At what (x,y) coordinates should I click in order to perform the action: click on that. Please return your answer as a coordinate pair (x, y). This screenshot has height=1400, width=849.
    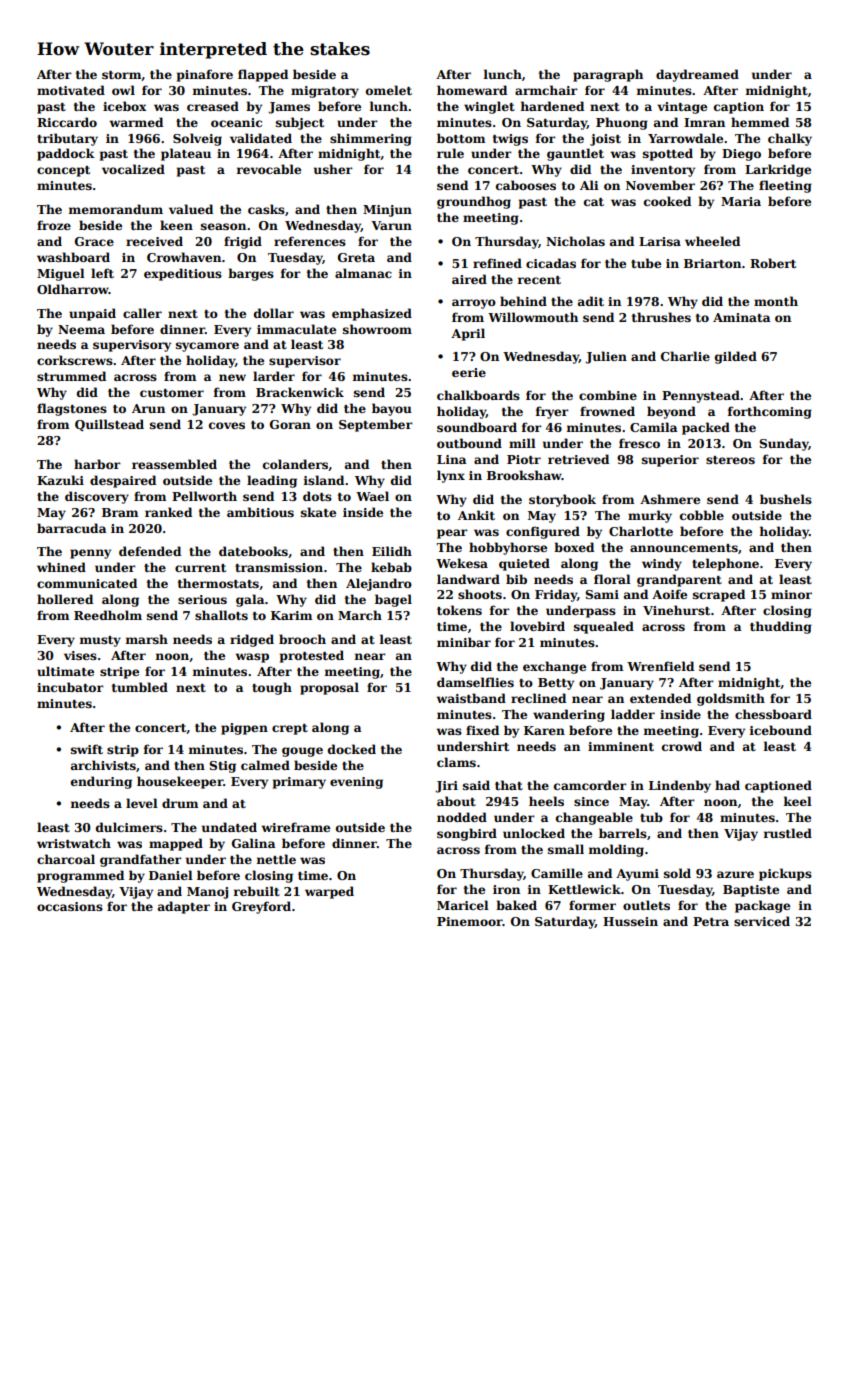
    Looking at the image, I should click on (509, 785).
